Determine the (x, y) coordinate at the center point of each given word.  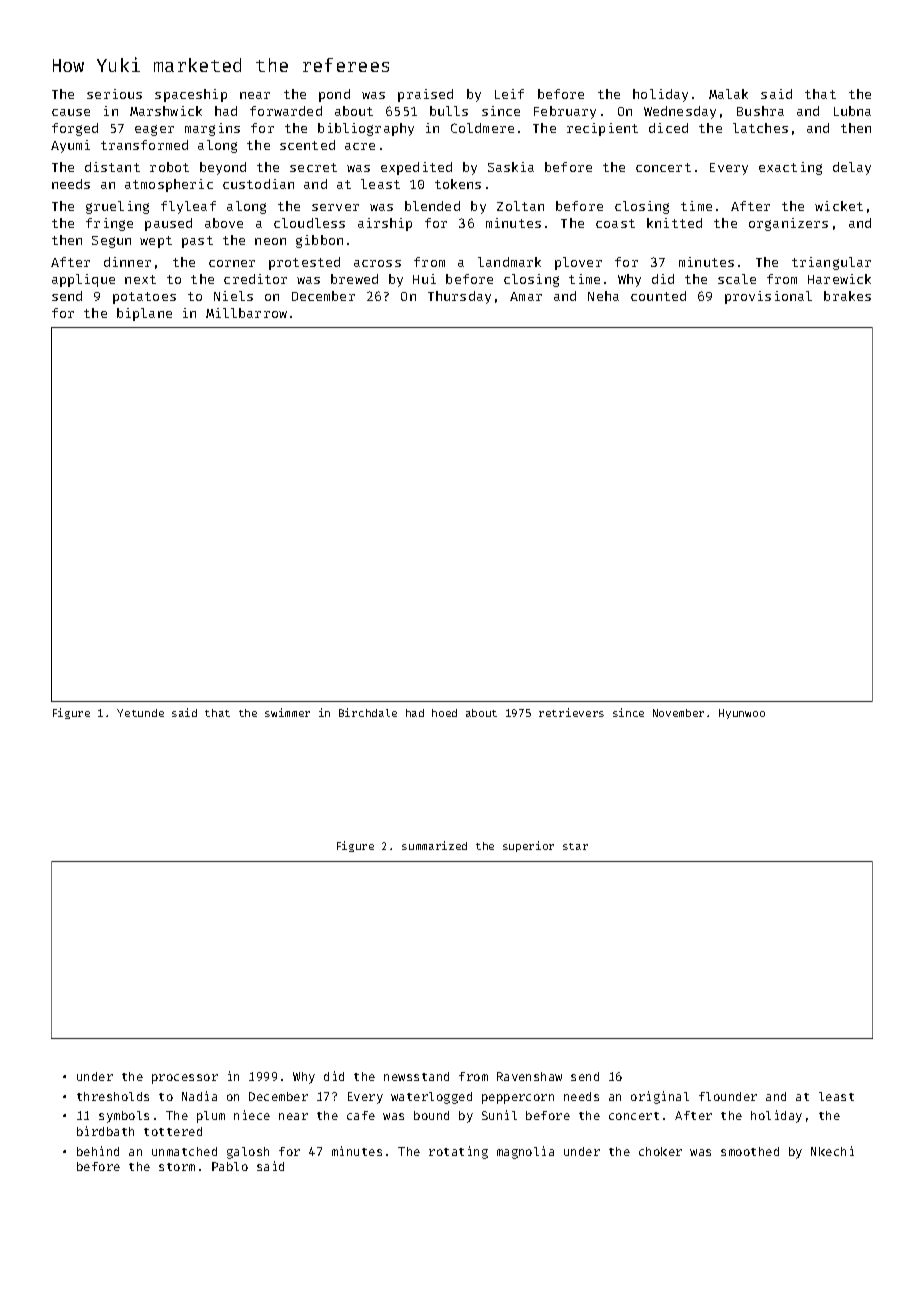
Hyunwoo (742, 714)
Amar (526, 296)
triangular (831, 263)
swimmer (287, 712)
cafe (361, 1115)
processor (185, 1079)
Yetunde (140, 713)
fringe (109, 224)
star (575, 846)
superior (528, 846)
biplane (144, 314)
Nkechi (832, 1151)
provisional (768, 297)
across (377, 263)
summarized (434, 845)
